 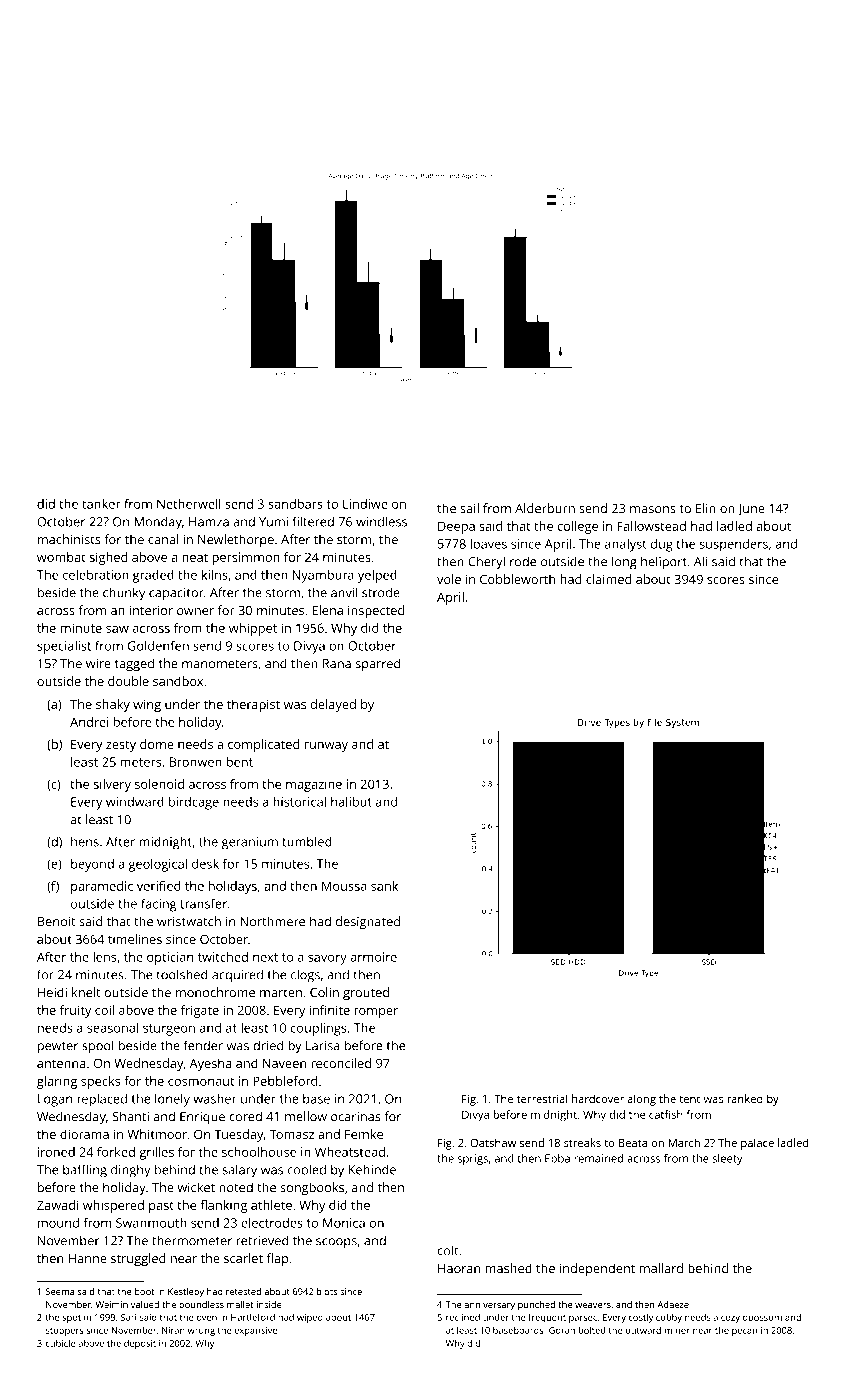 What do you see at coordinates (545, 508) in the image?
I see `Alderburn` at bounding box center [545, 508].
